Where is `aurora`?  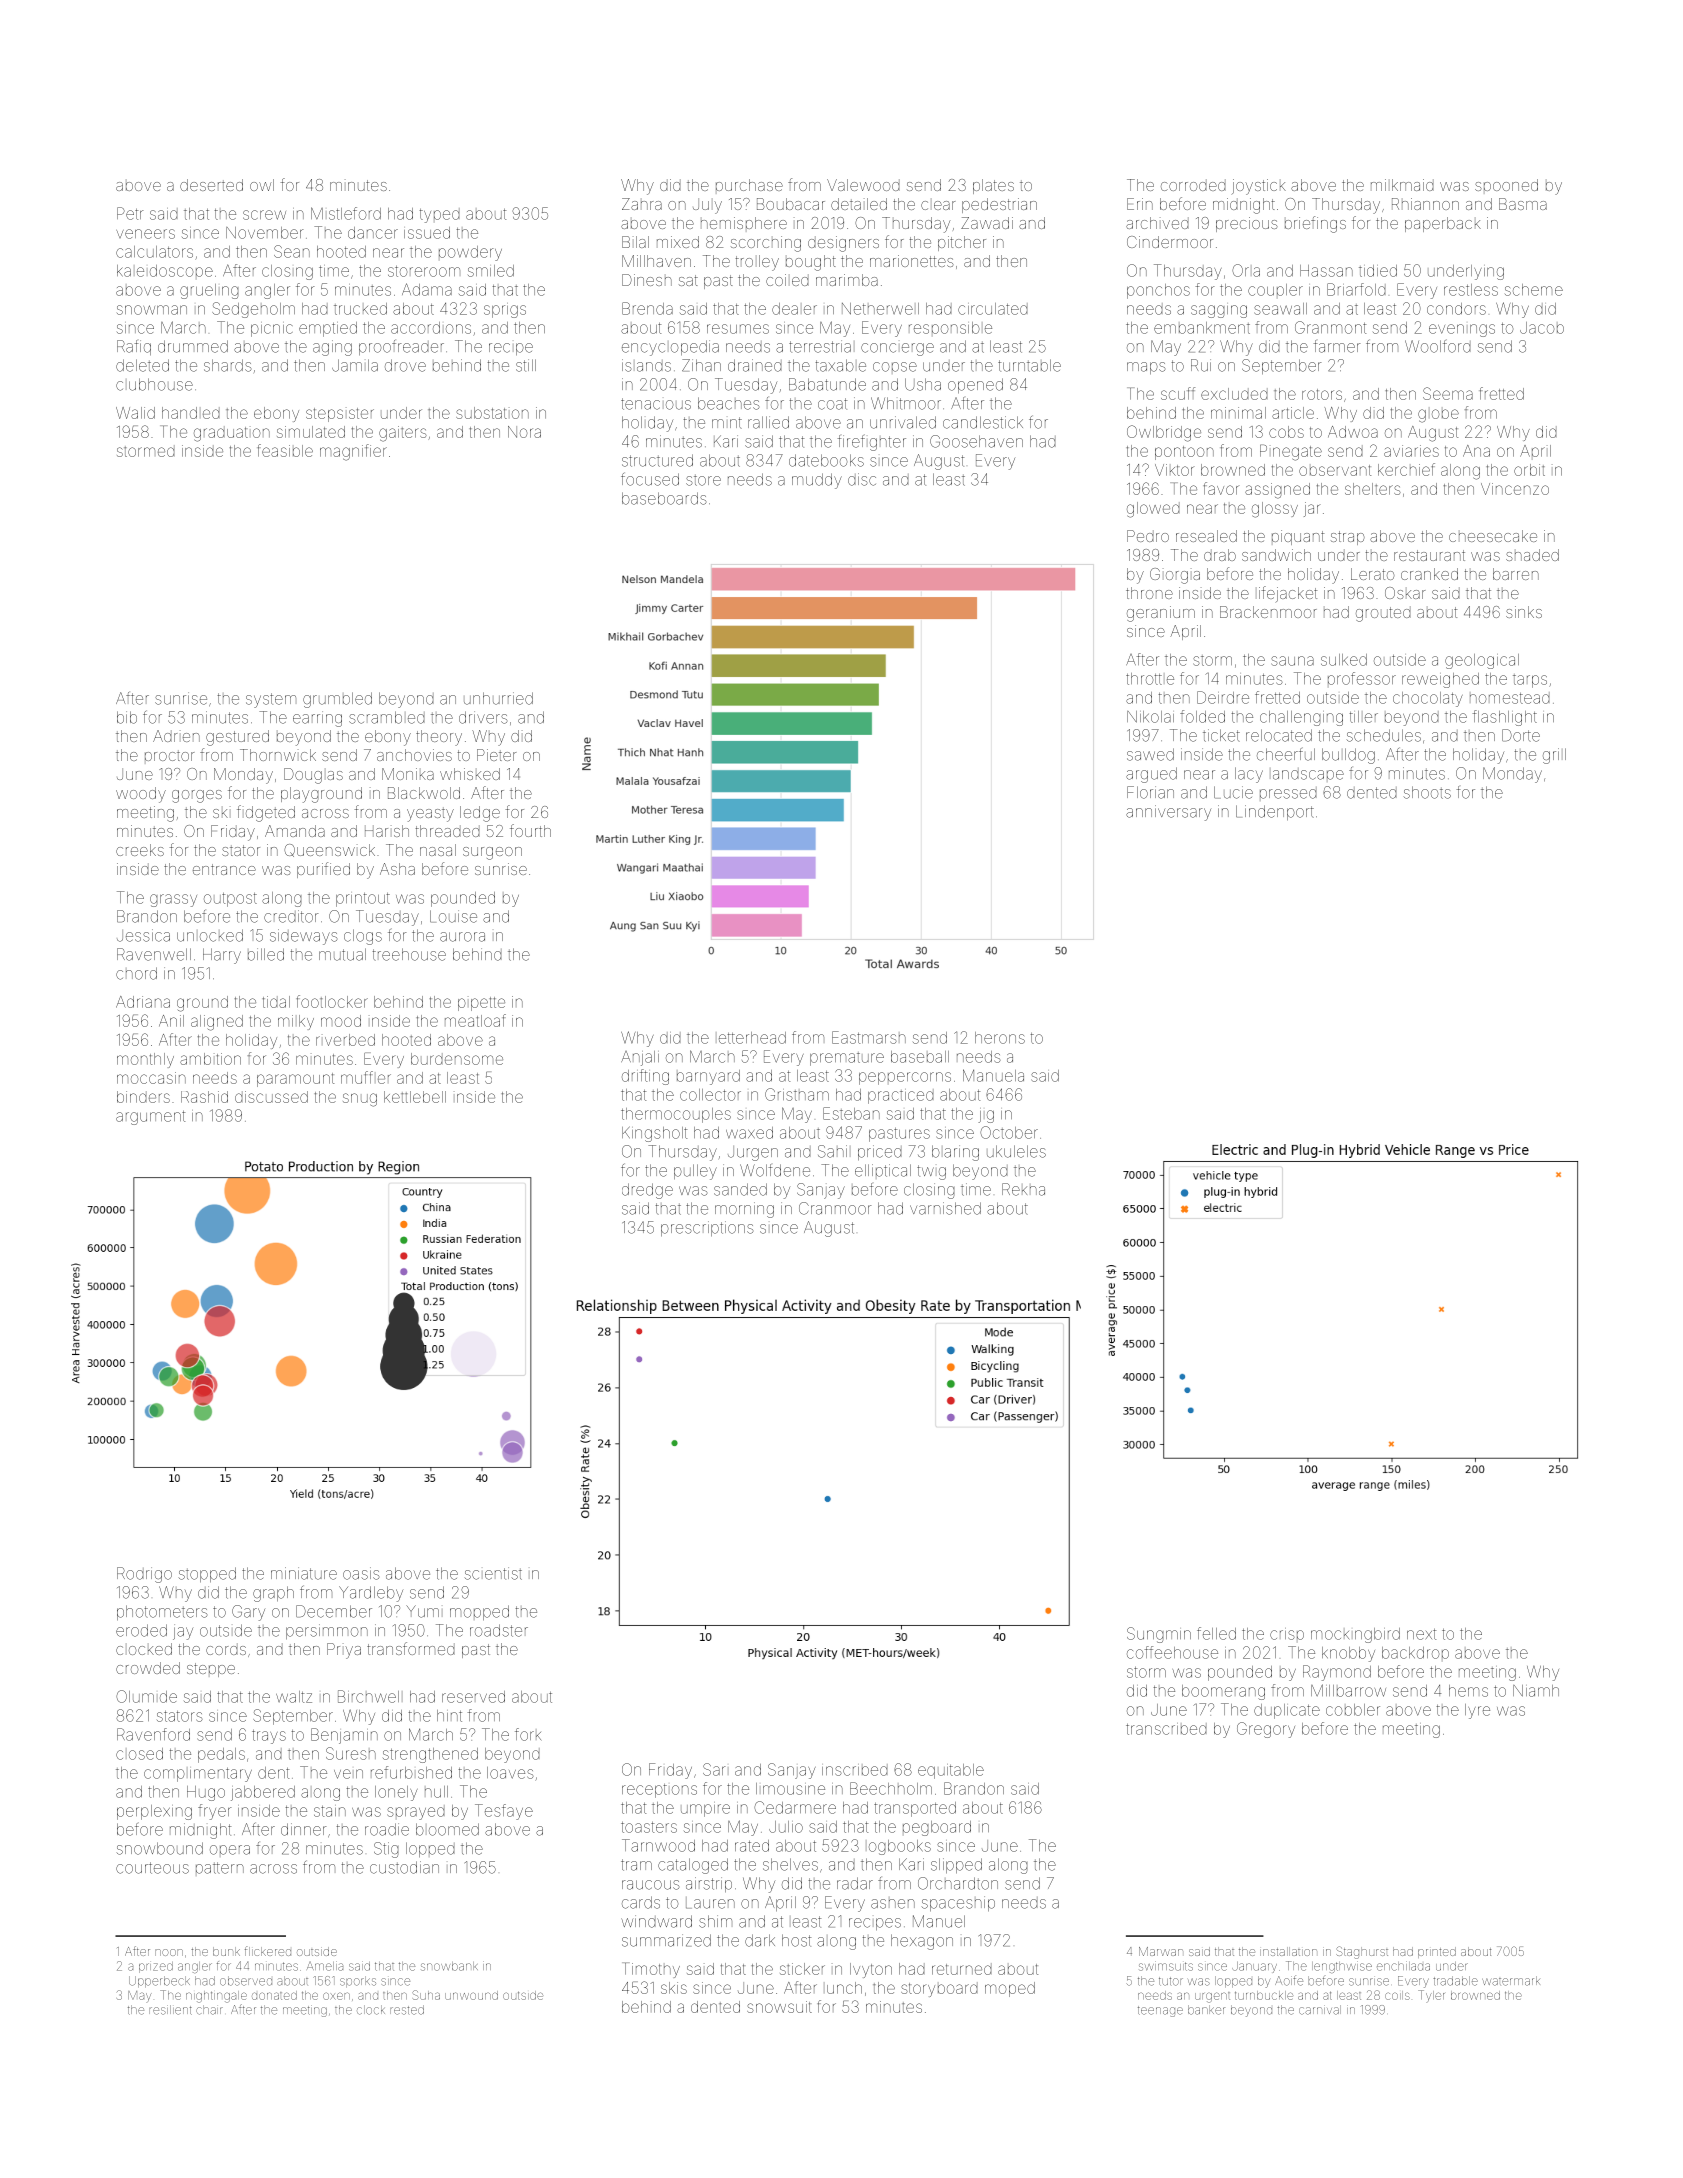 aurora is located at coordinates (462, 937).
